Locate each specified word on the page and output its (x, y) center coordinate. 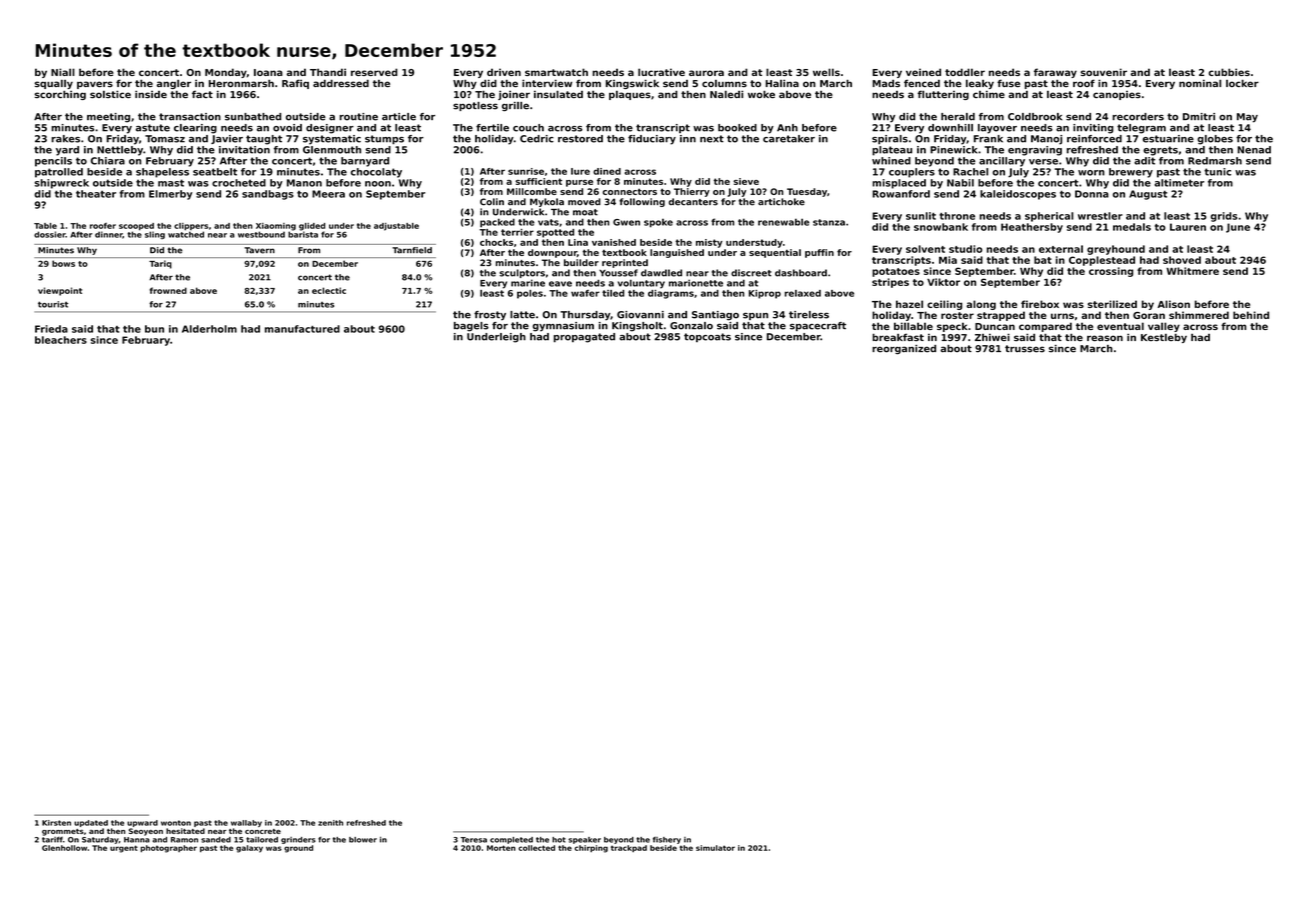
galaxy (249, 849)
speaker (584, 840)
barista (303, 234)
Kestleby (1164, 338)
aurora (706, 73)
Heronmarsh (241, 83)
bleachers (61, 340)
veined (923, 72)
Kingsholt (637, 327)
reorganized (904, 349)
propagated (584, 338)
